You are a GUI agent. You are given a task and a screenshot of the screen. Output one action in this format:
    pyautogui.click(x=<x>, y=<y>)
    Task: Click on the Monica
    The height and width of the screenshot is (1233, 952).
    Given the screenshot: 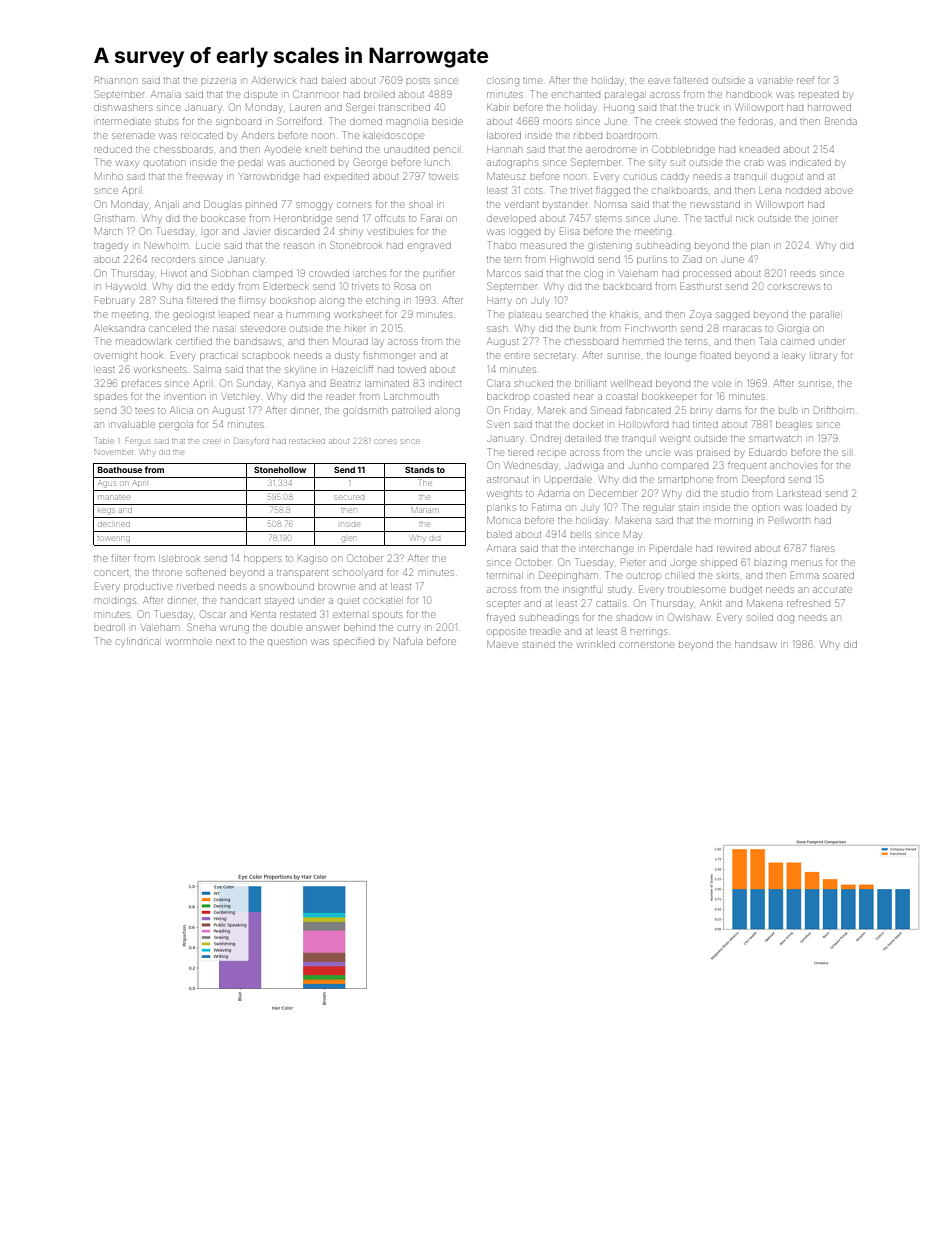 What is the action you would take?
    pyautogui.click(x=504, y=520)
